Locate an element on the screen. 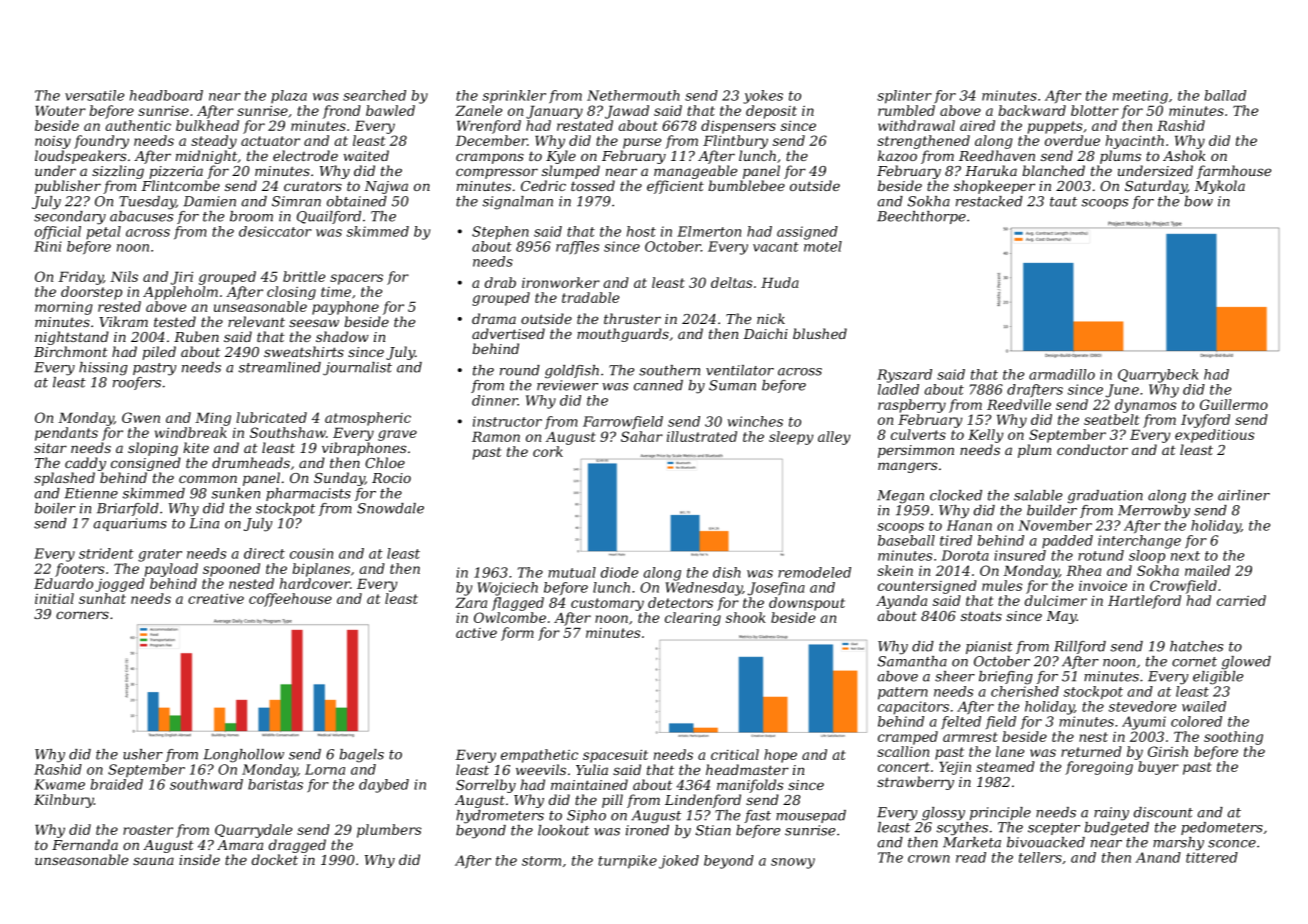  drab is located at coordinates (500, 282).
